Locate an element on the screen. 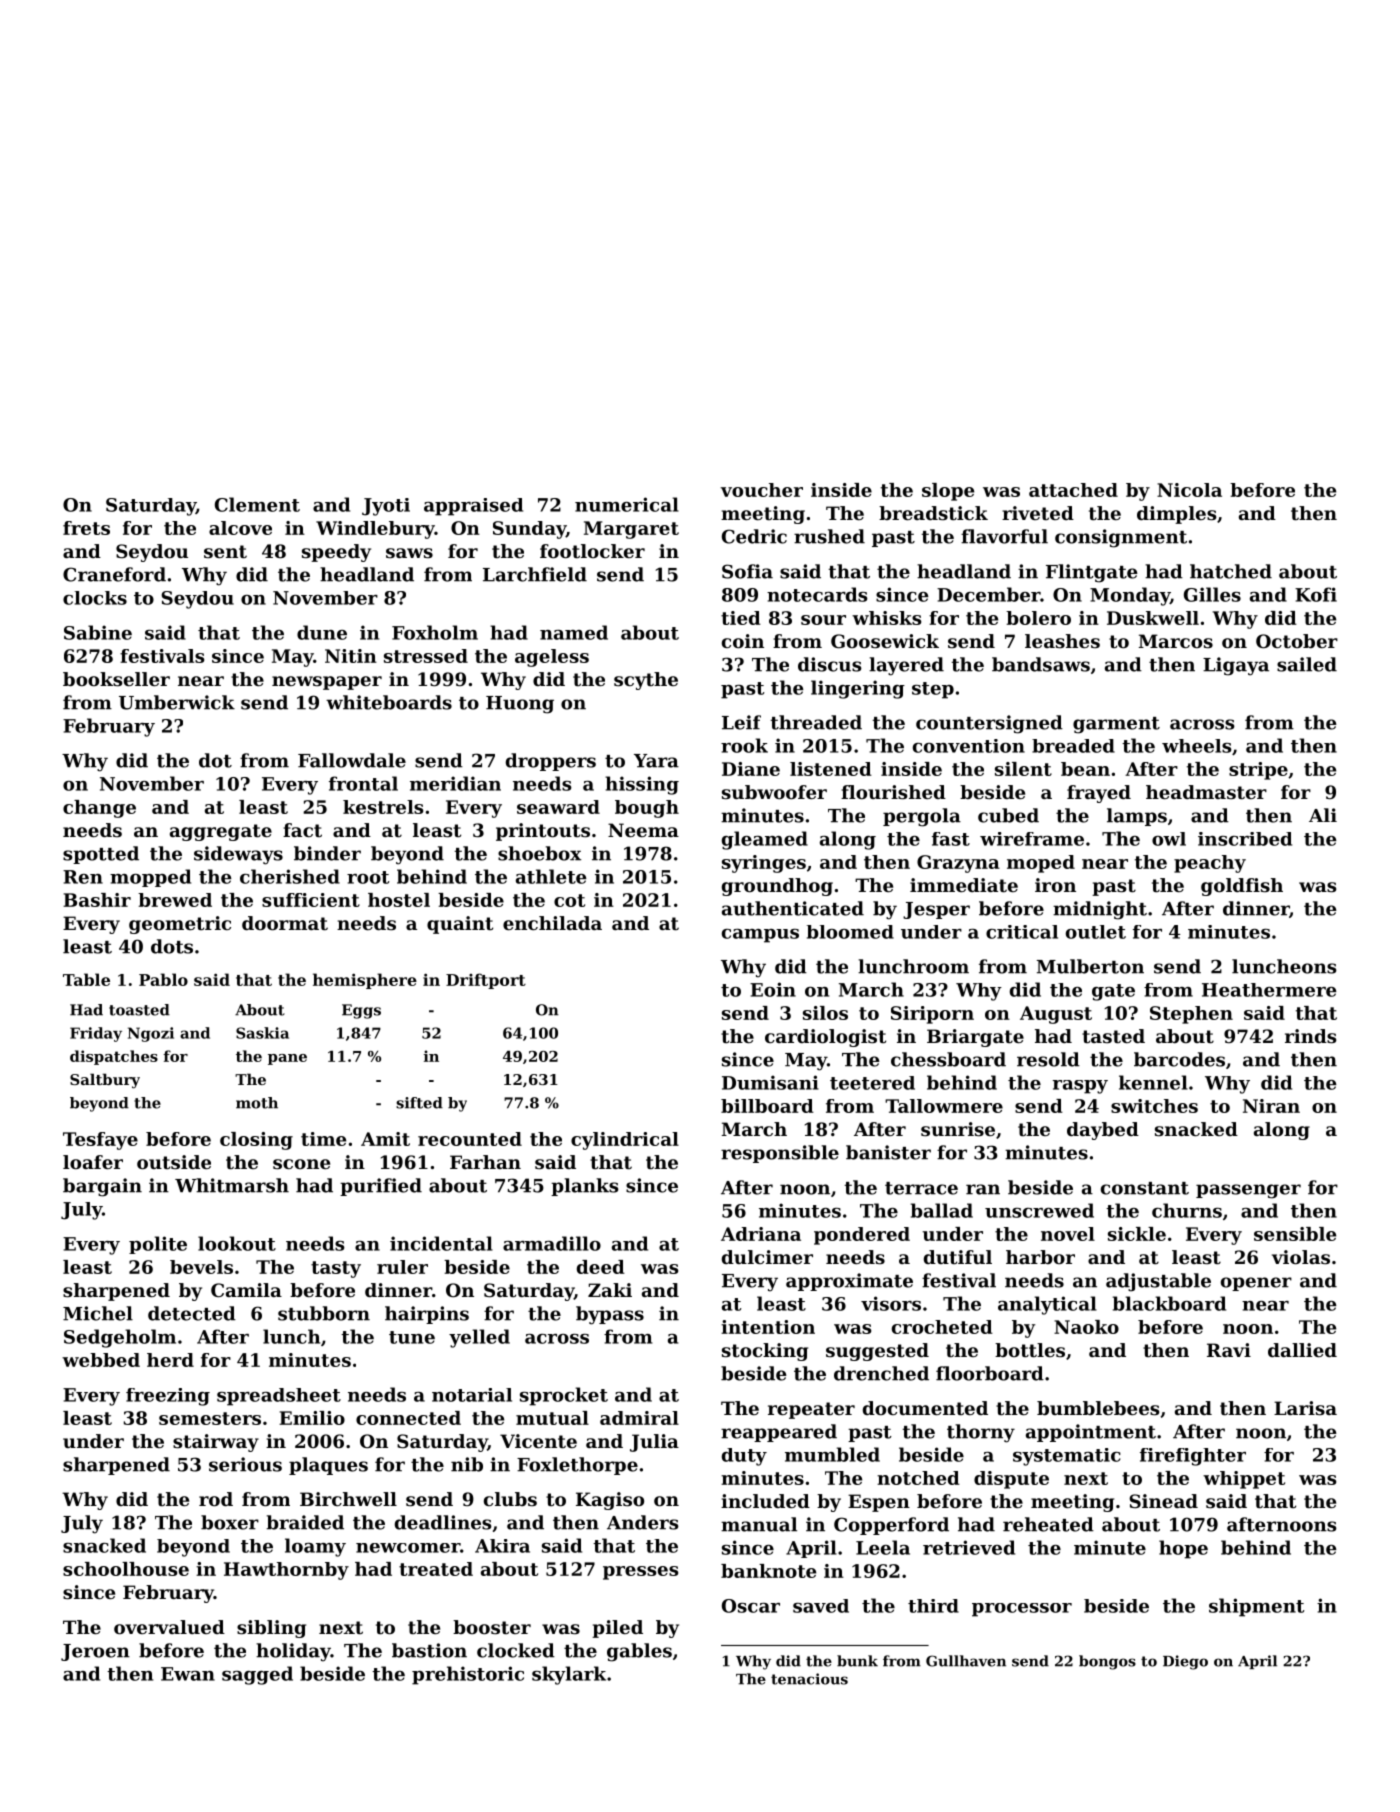  footlocker is located at coordinates (592, 551).
